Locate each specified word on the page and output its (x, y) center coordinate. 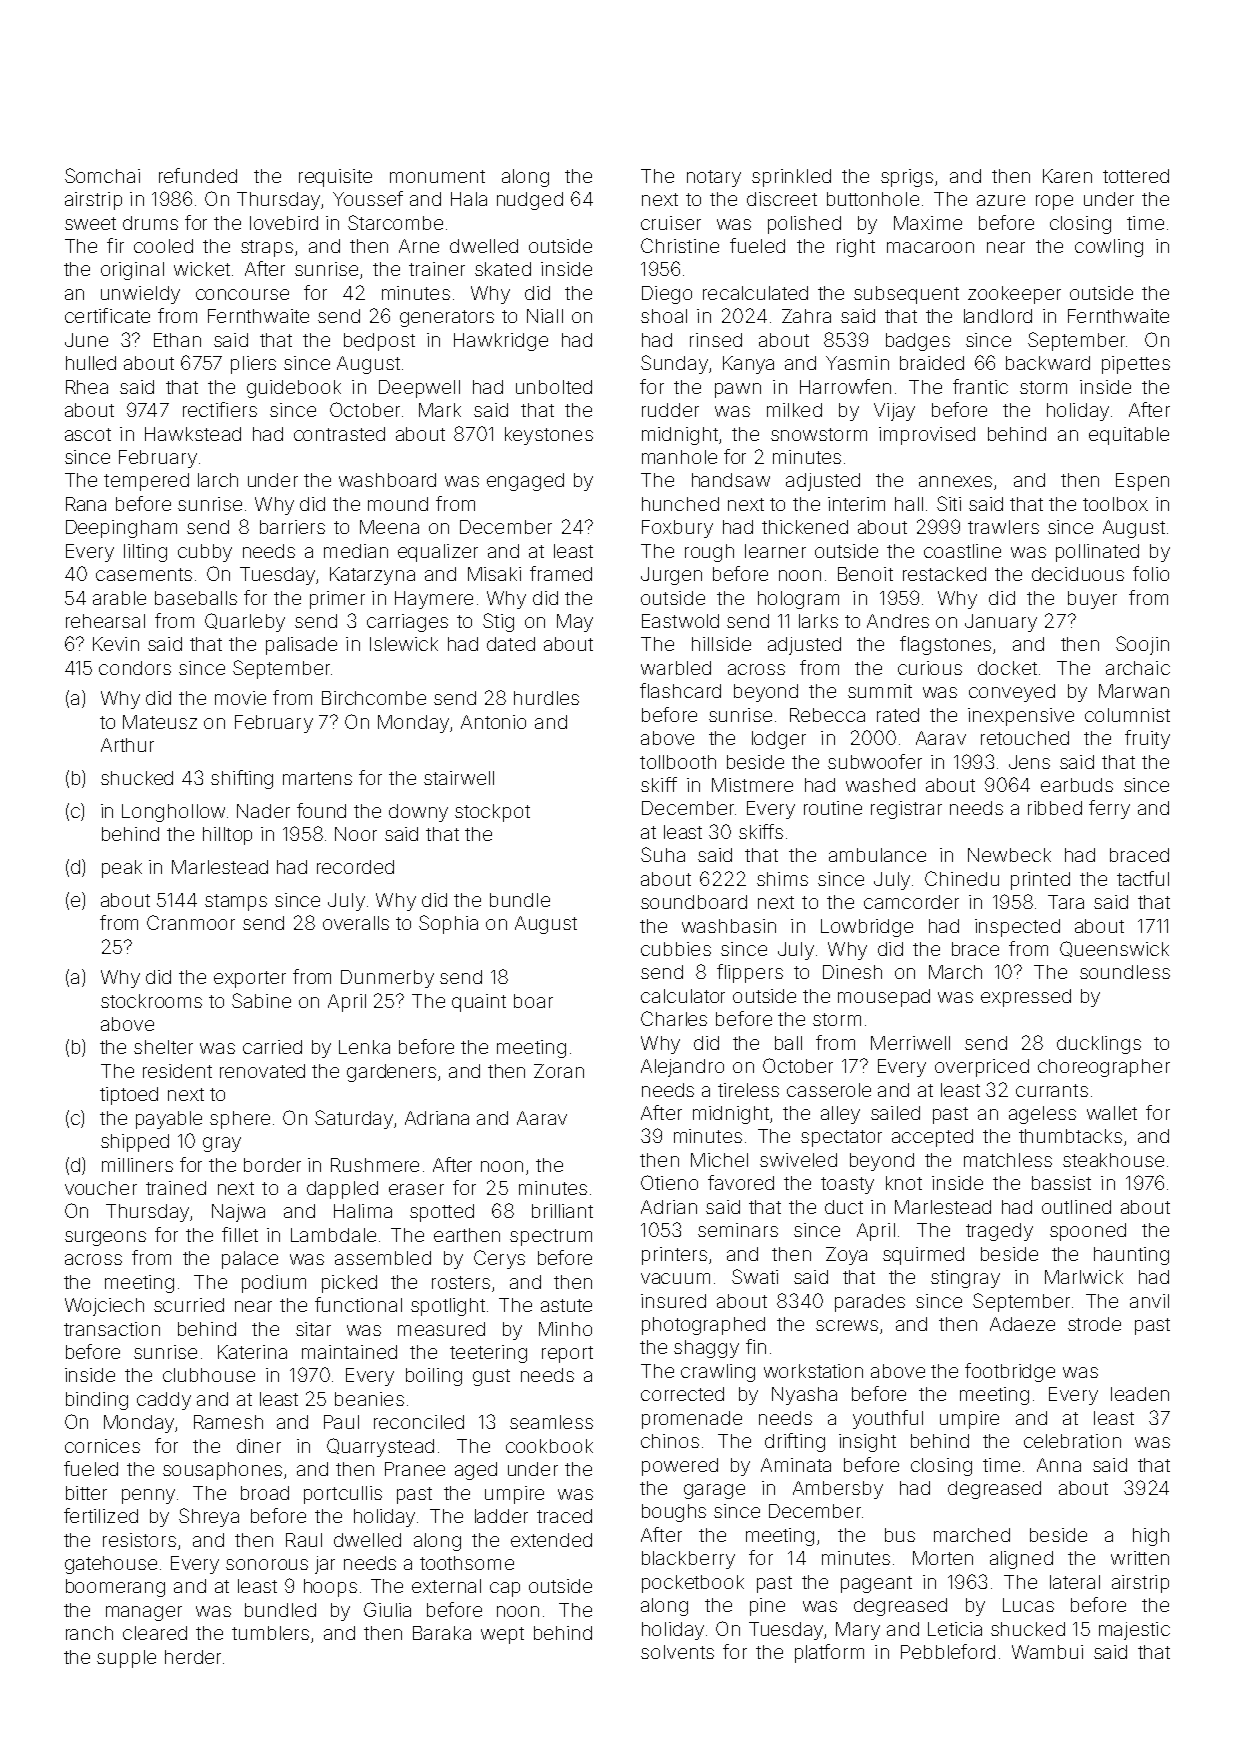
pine (767, 1607)
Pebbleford (948, 1651)
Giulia (387, 1609)
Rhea (87, 387)
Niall (545, 316)
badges (918, 342)
